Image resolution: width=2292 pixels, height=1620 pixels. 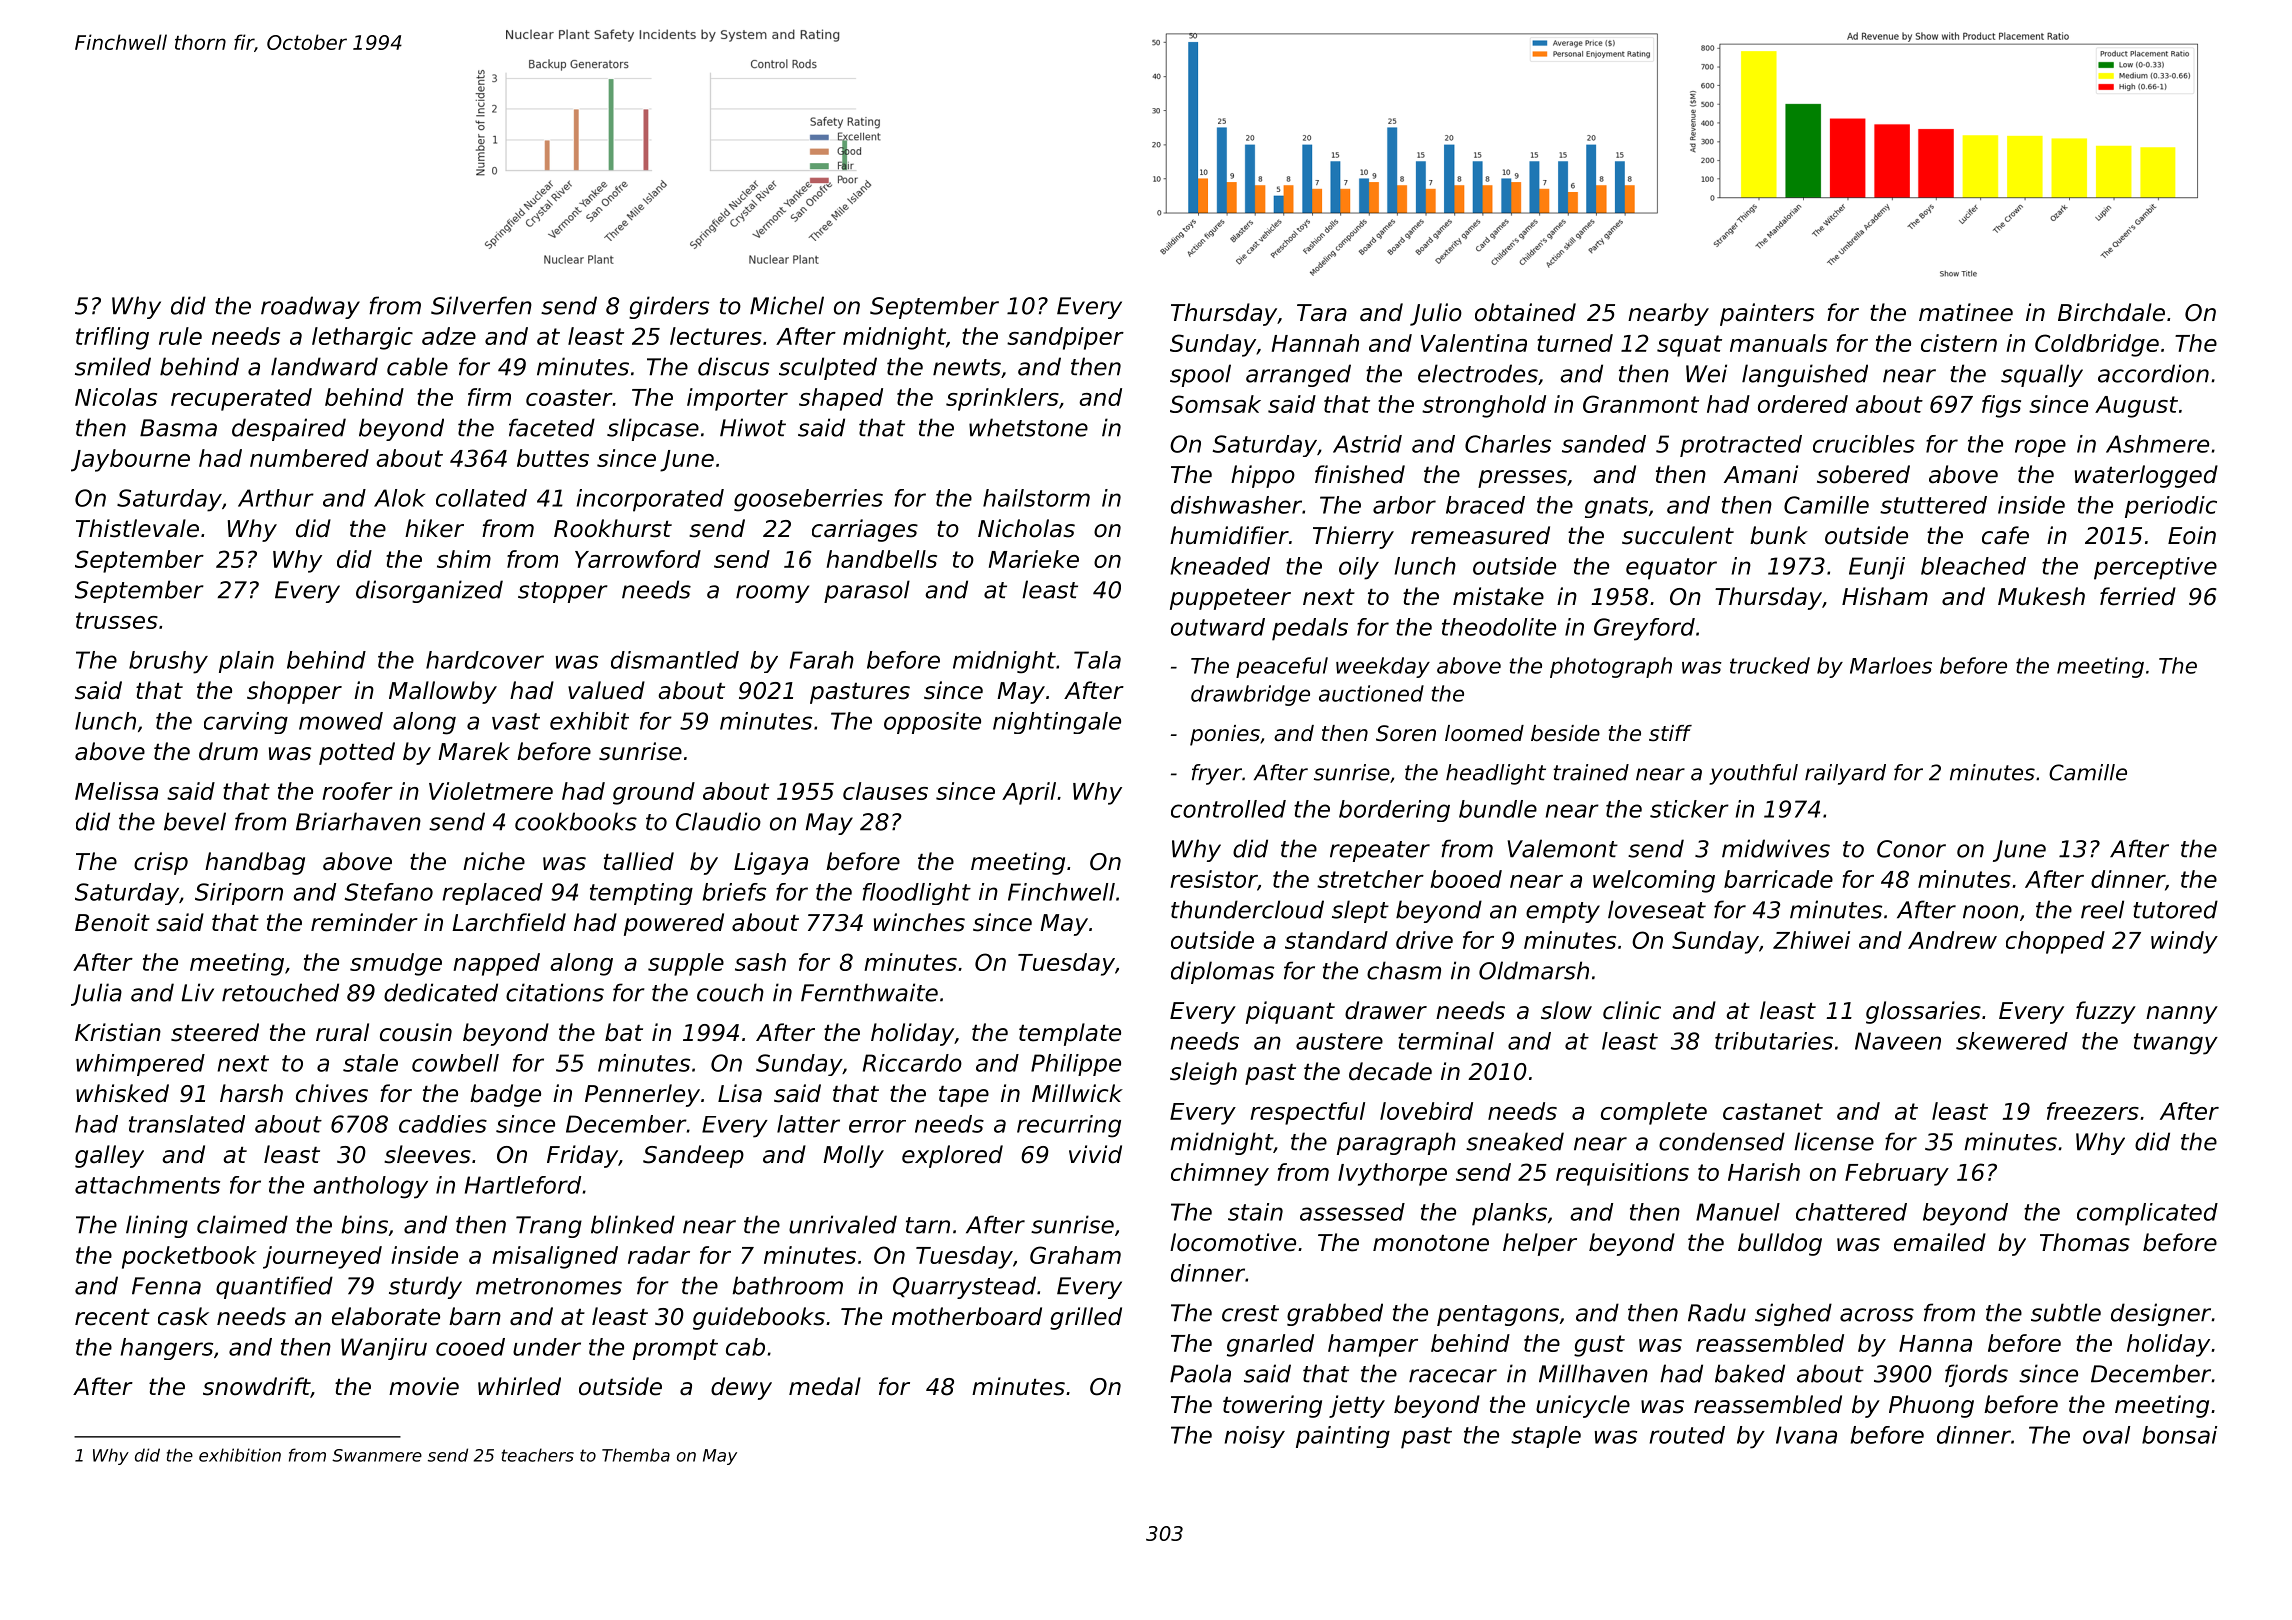 I want to click on Birchdale, so click(x=2111, y=312).
